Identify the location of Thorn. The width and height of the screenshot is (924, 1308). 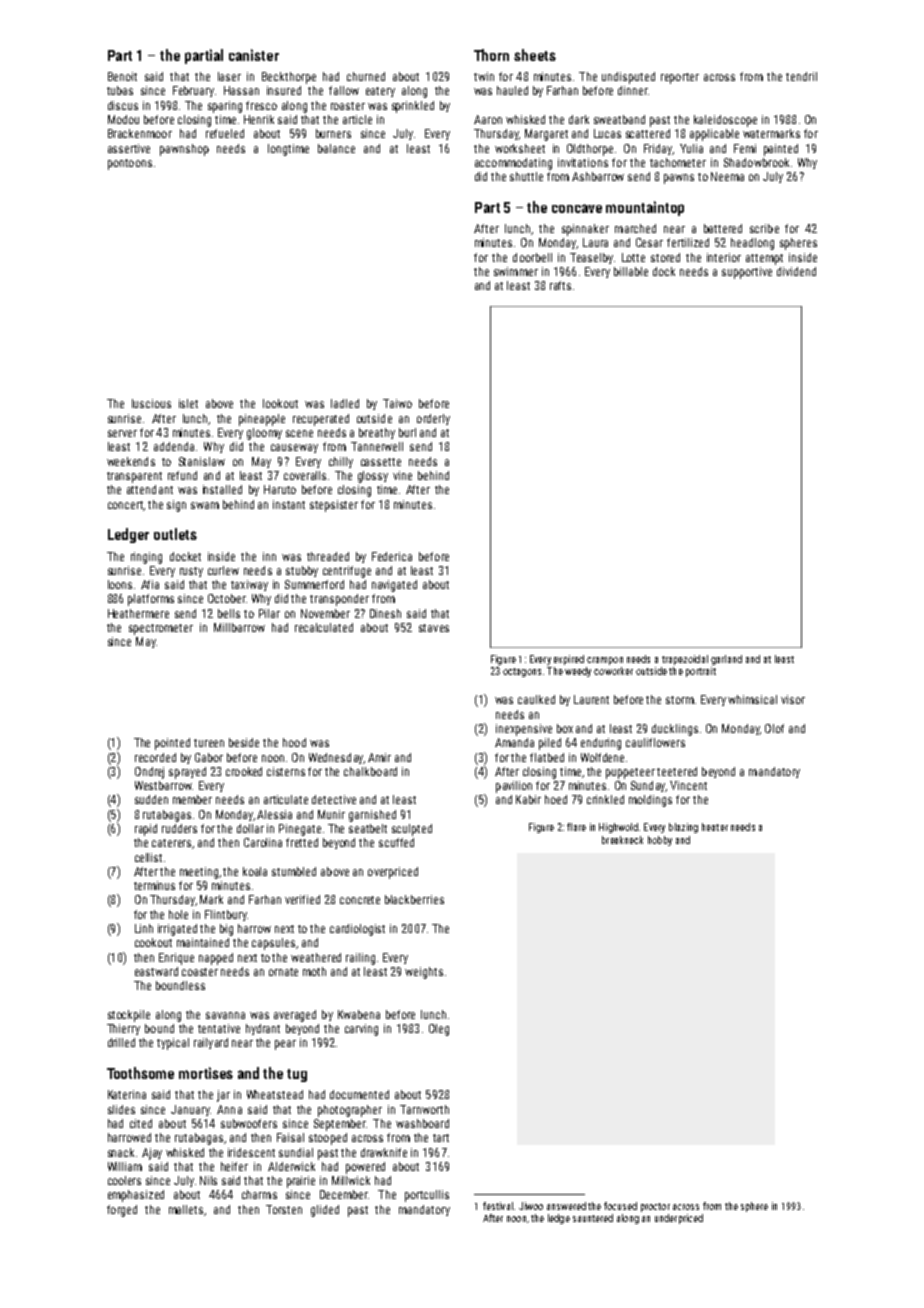
(491, 55).
